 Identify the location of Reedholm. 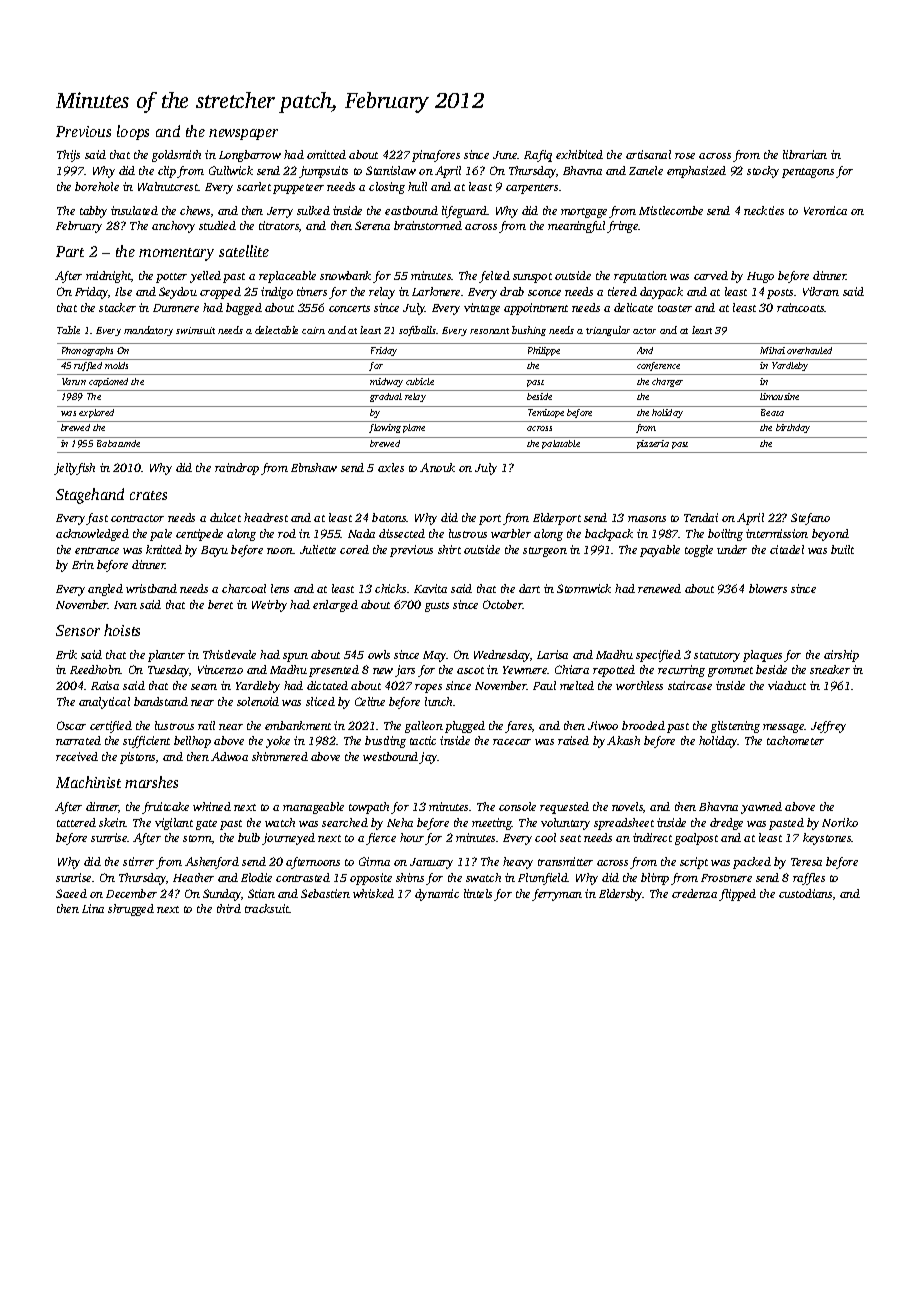
(95, 669).
